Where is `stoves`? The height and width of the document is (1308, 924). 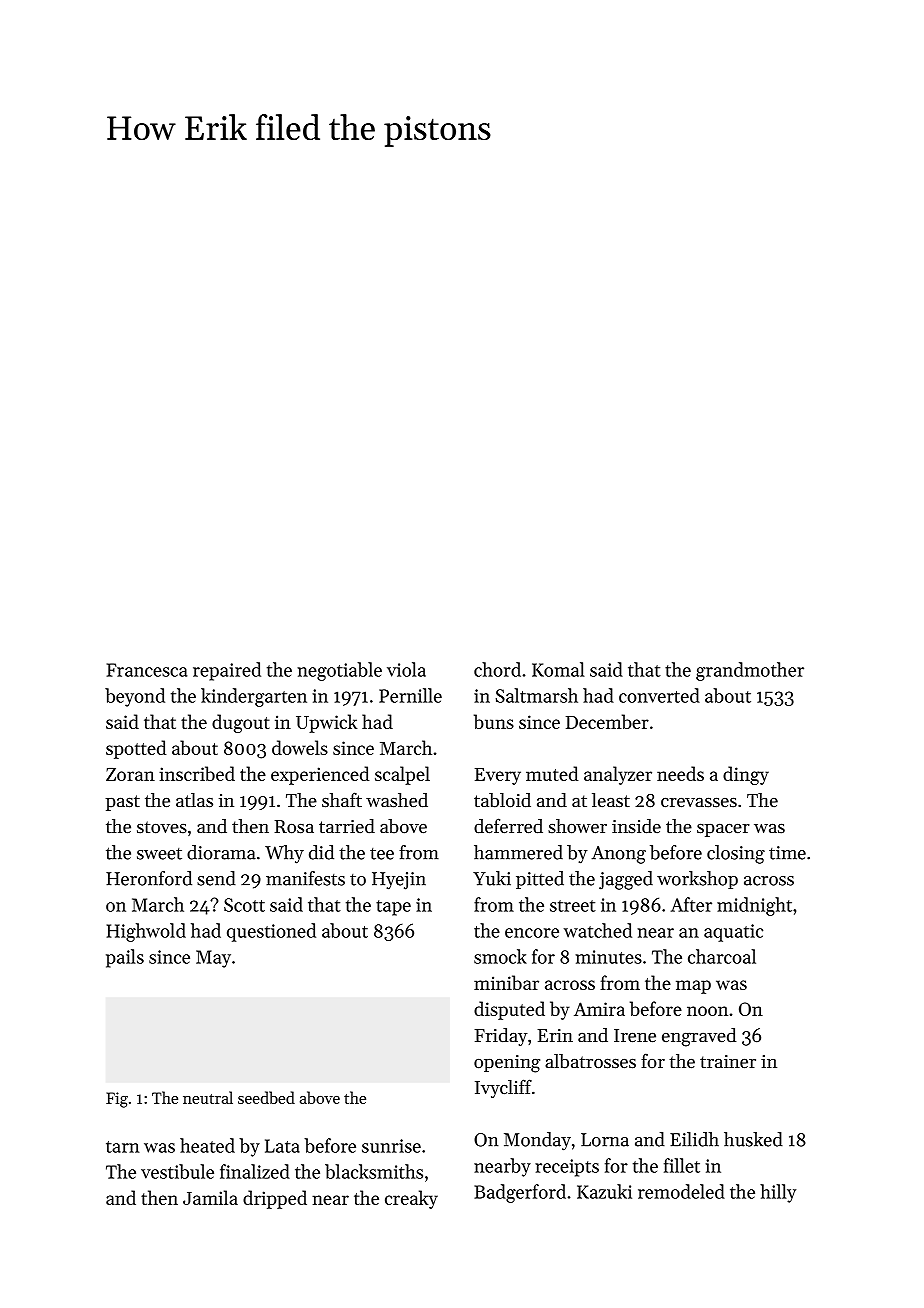 stoves is located at coordinates (162, 827).
